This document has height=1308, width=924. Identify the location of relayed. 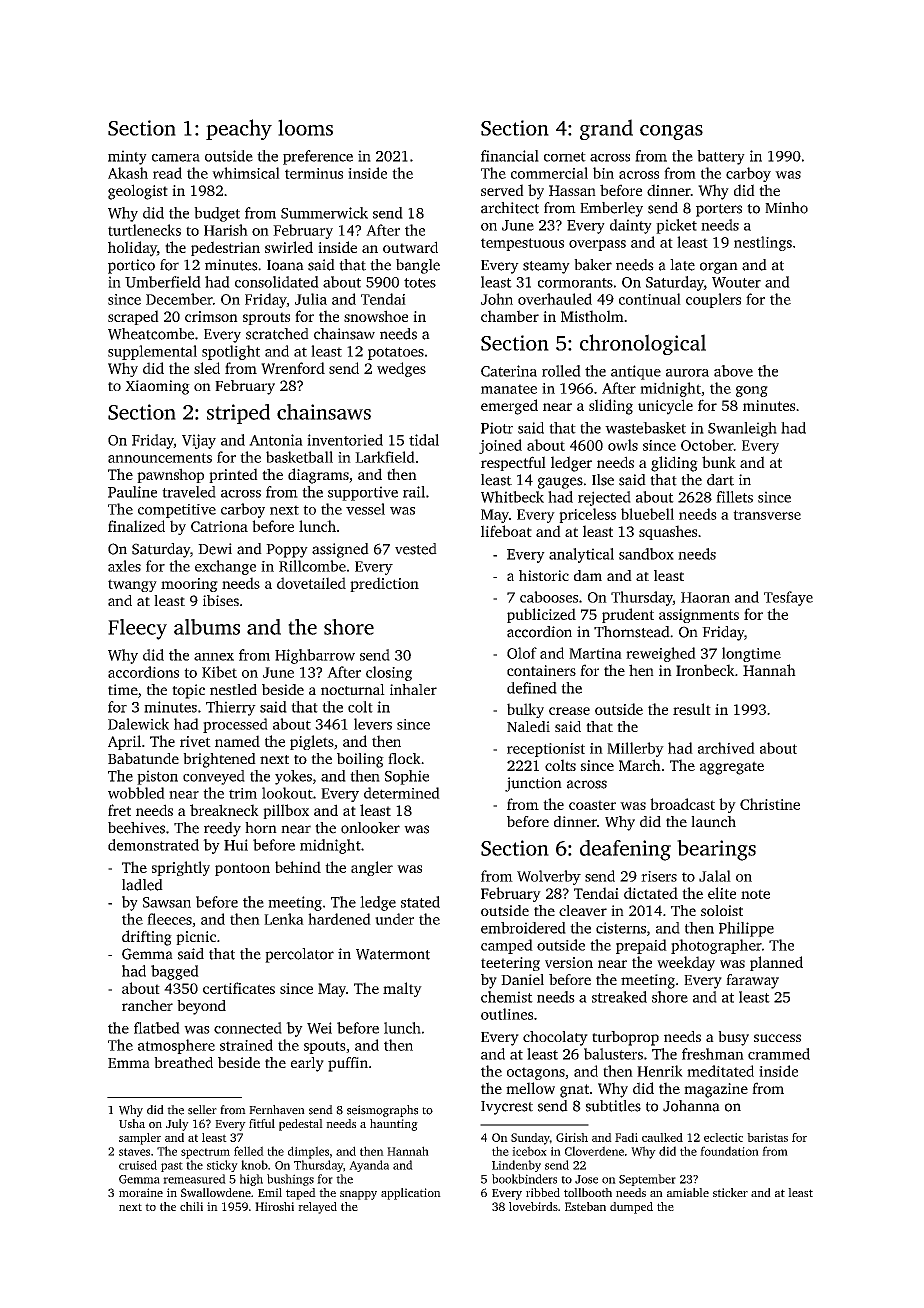
(317, 1208).
